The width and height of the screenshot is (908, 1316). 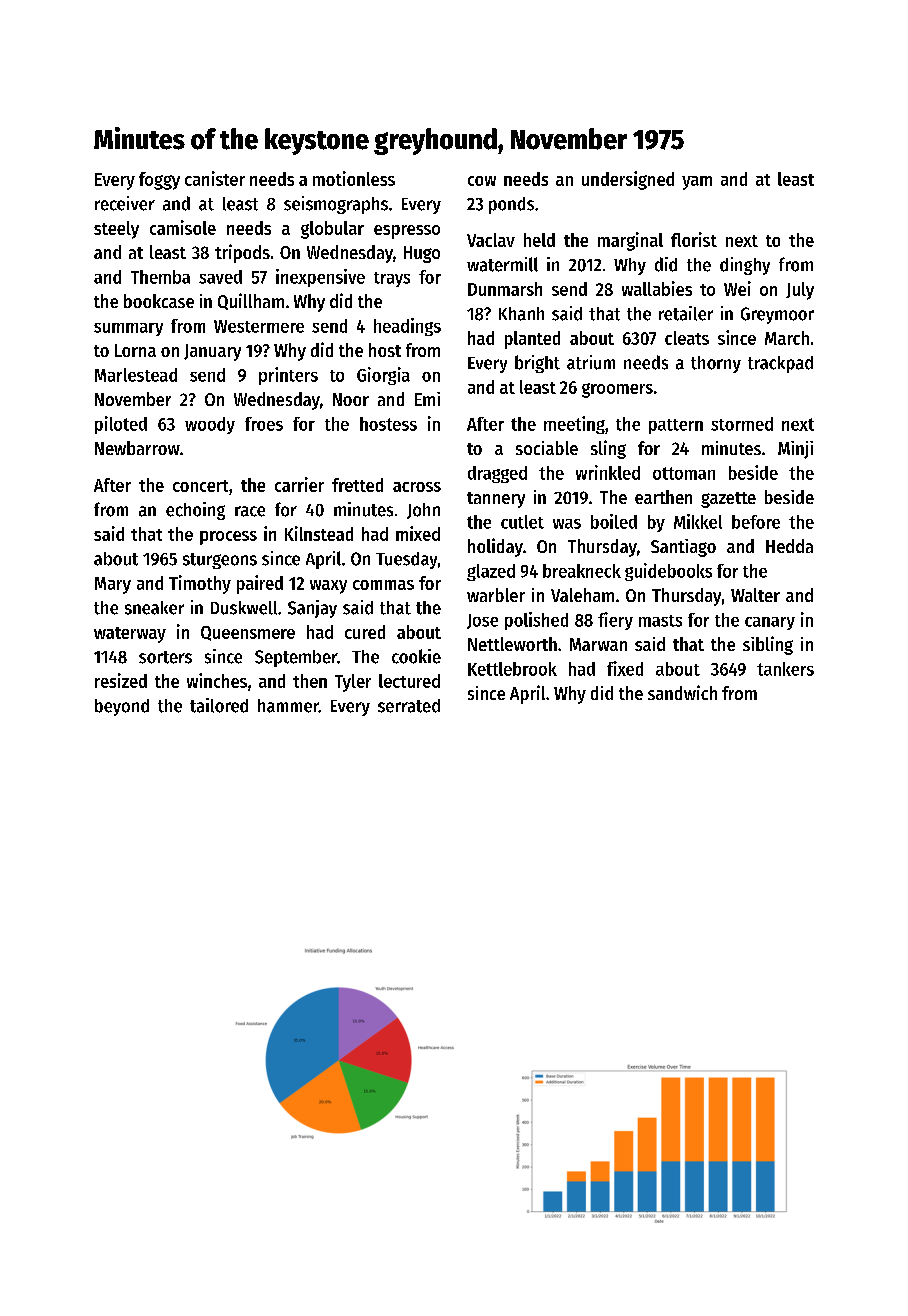 What do you see at coordinates (628, 180) in the screenshot?
I see `undersigned` at bounding box center [628, 180].
